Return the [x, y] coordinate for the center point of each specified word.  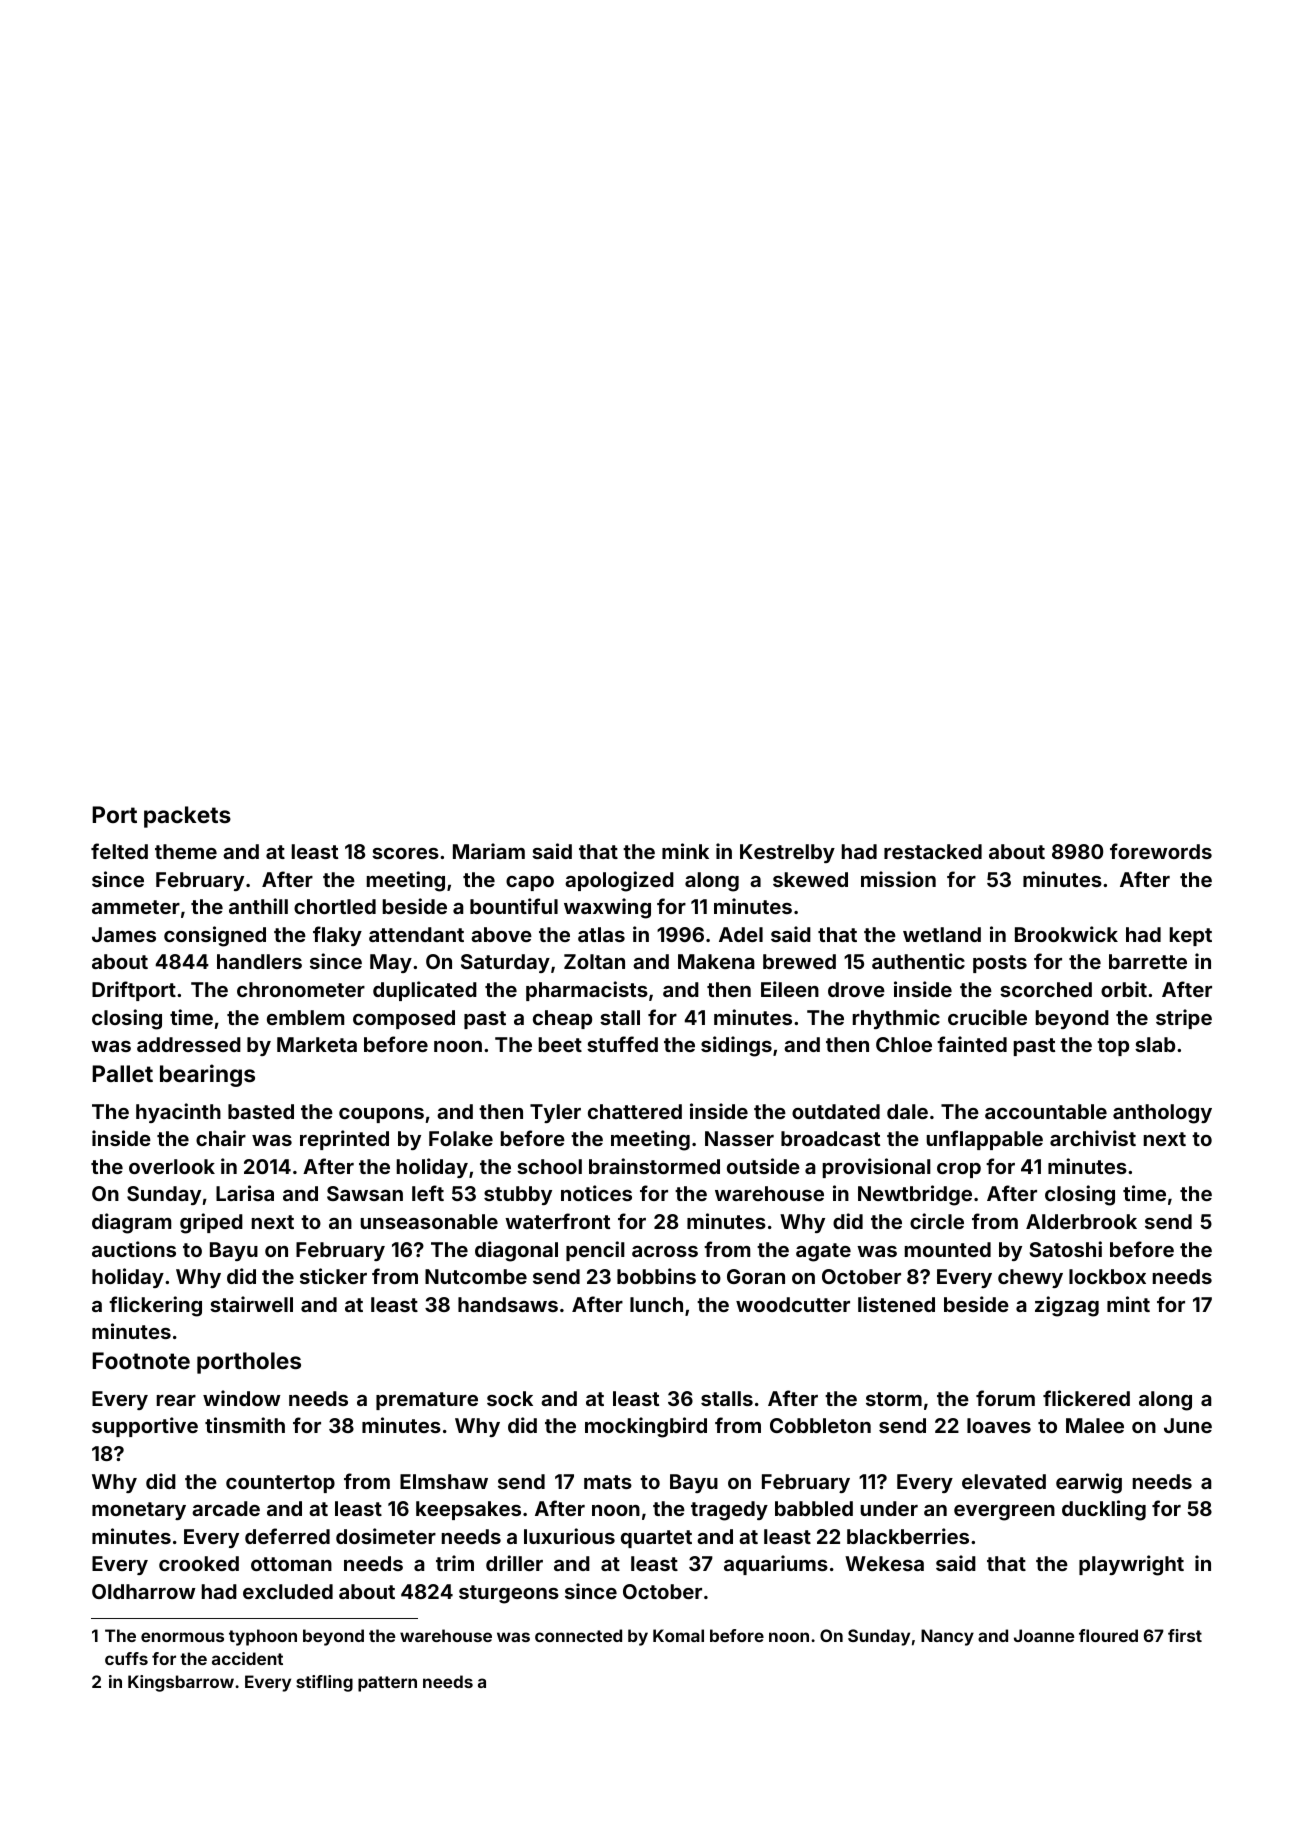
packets [187, 817]
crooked [199, 1563]
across [665, 1251]
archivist [1093, 1138]
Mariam [489, 851]
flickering [155, 1306]
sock [510, 1398]
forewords [1161, 851]
